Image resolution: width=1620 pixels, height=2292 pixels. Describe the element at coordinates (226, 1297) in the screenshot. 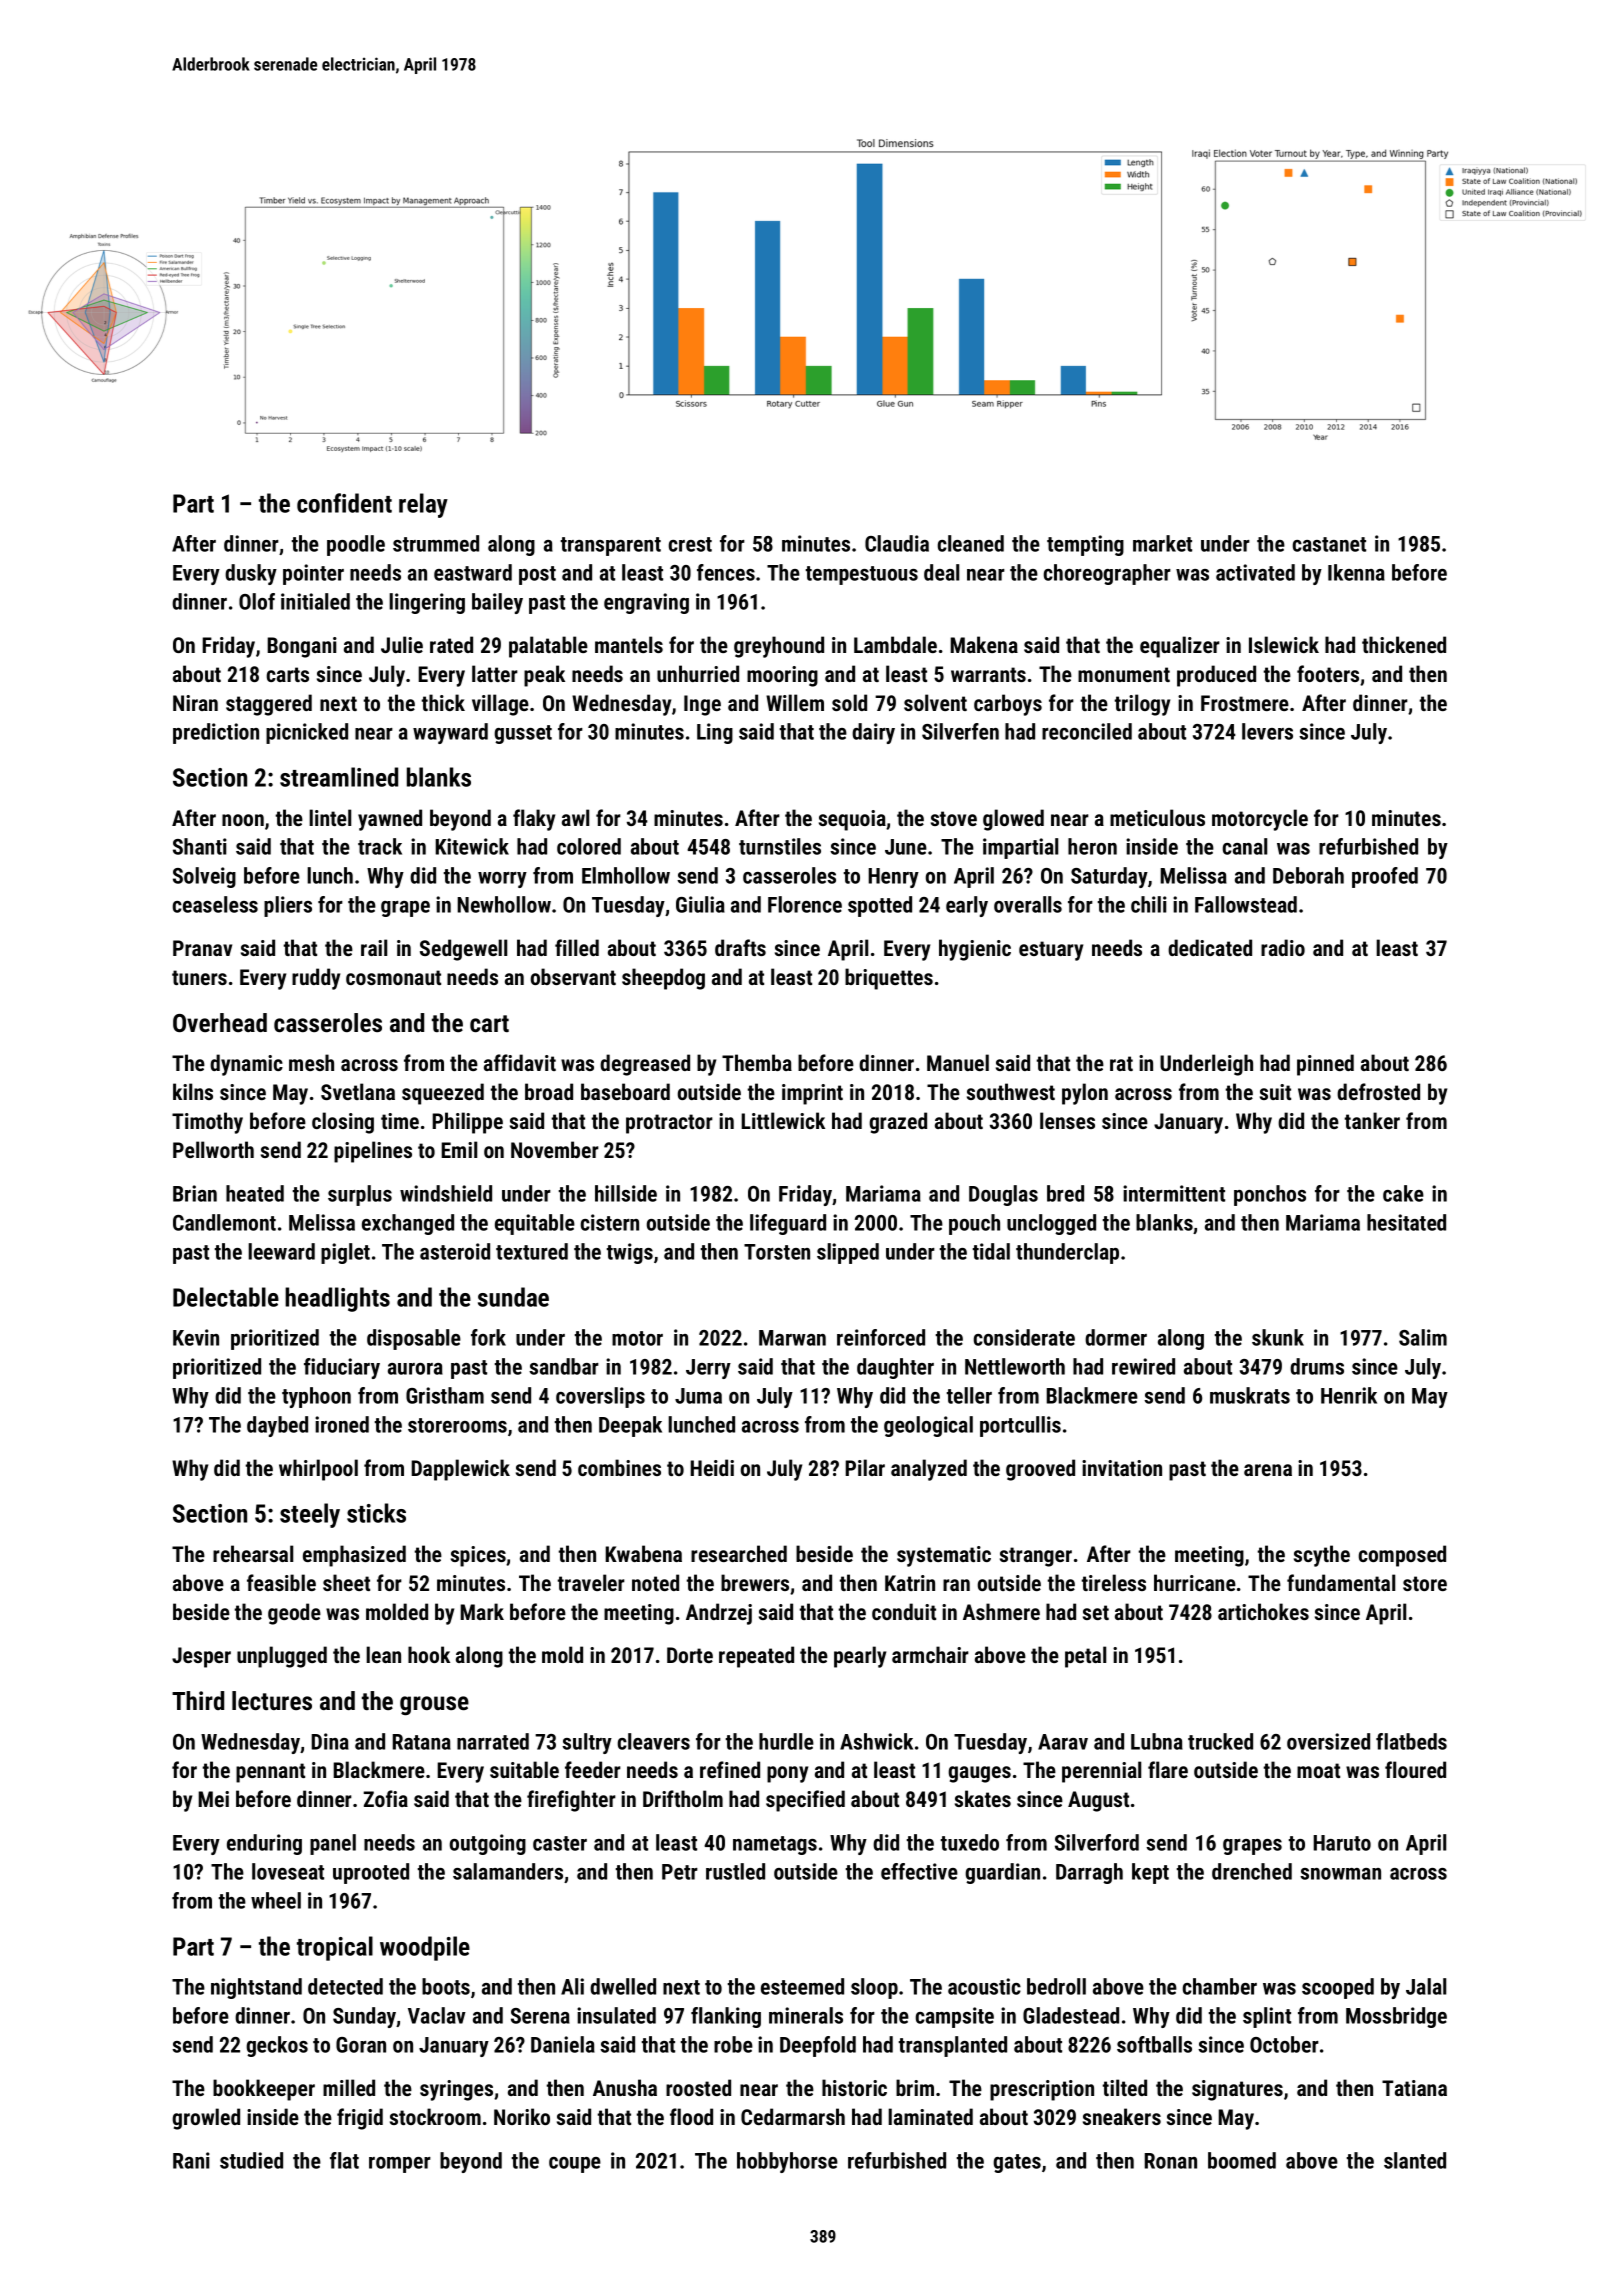

I see `Delectable` at that location.
